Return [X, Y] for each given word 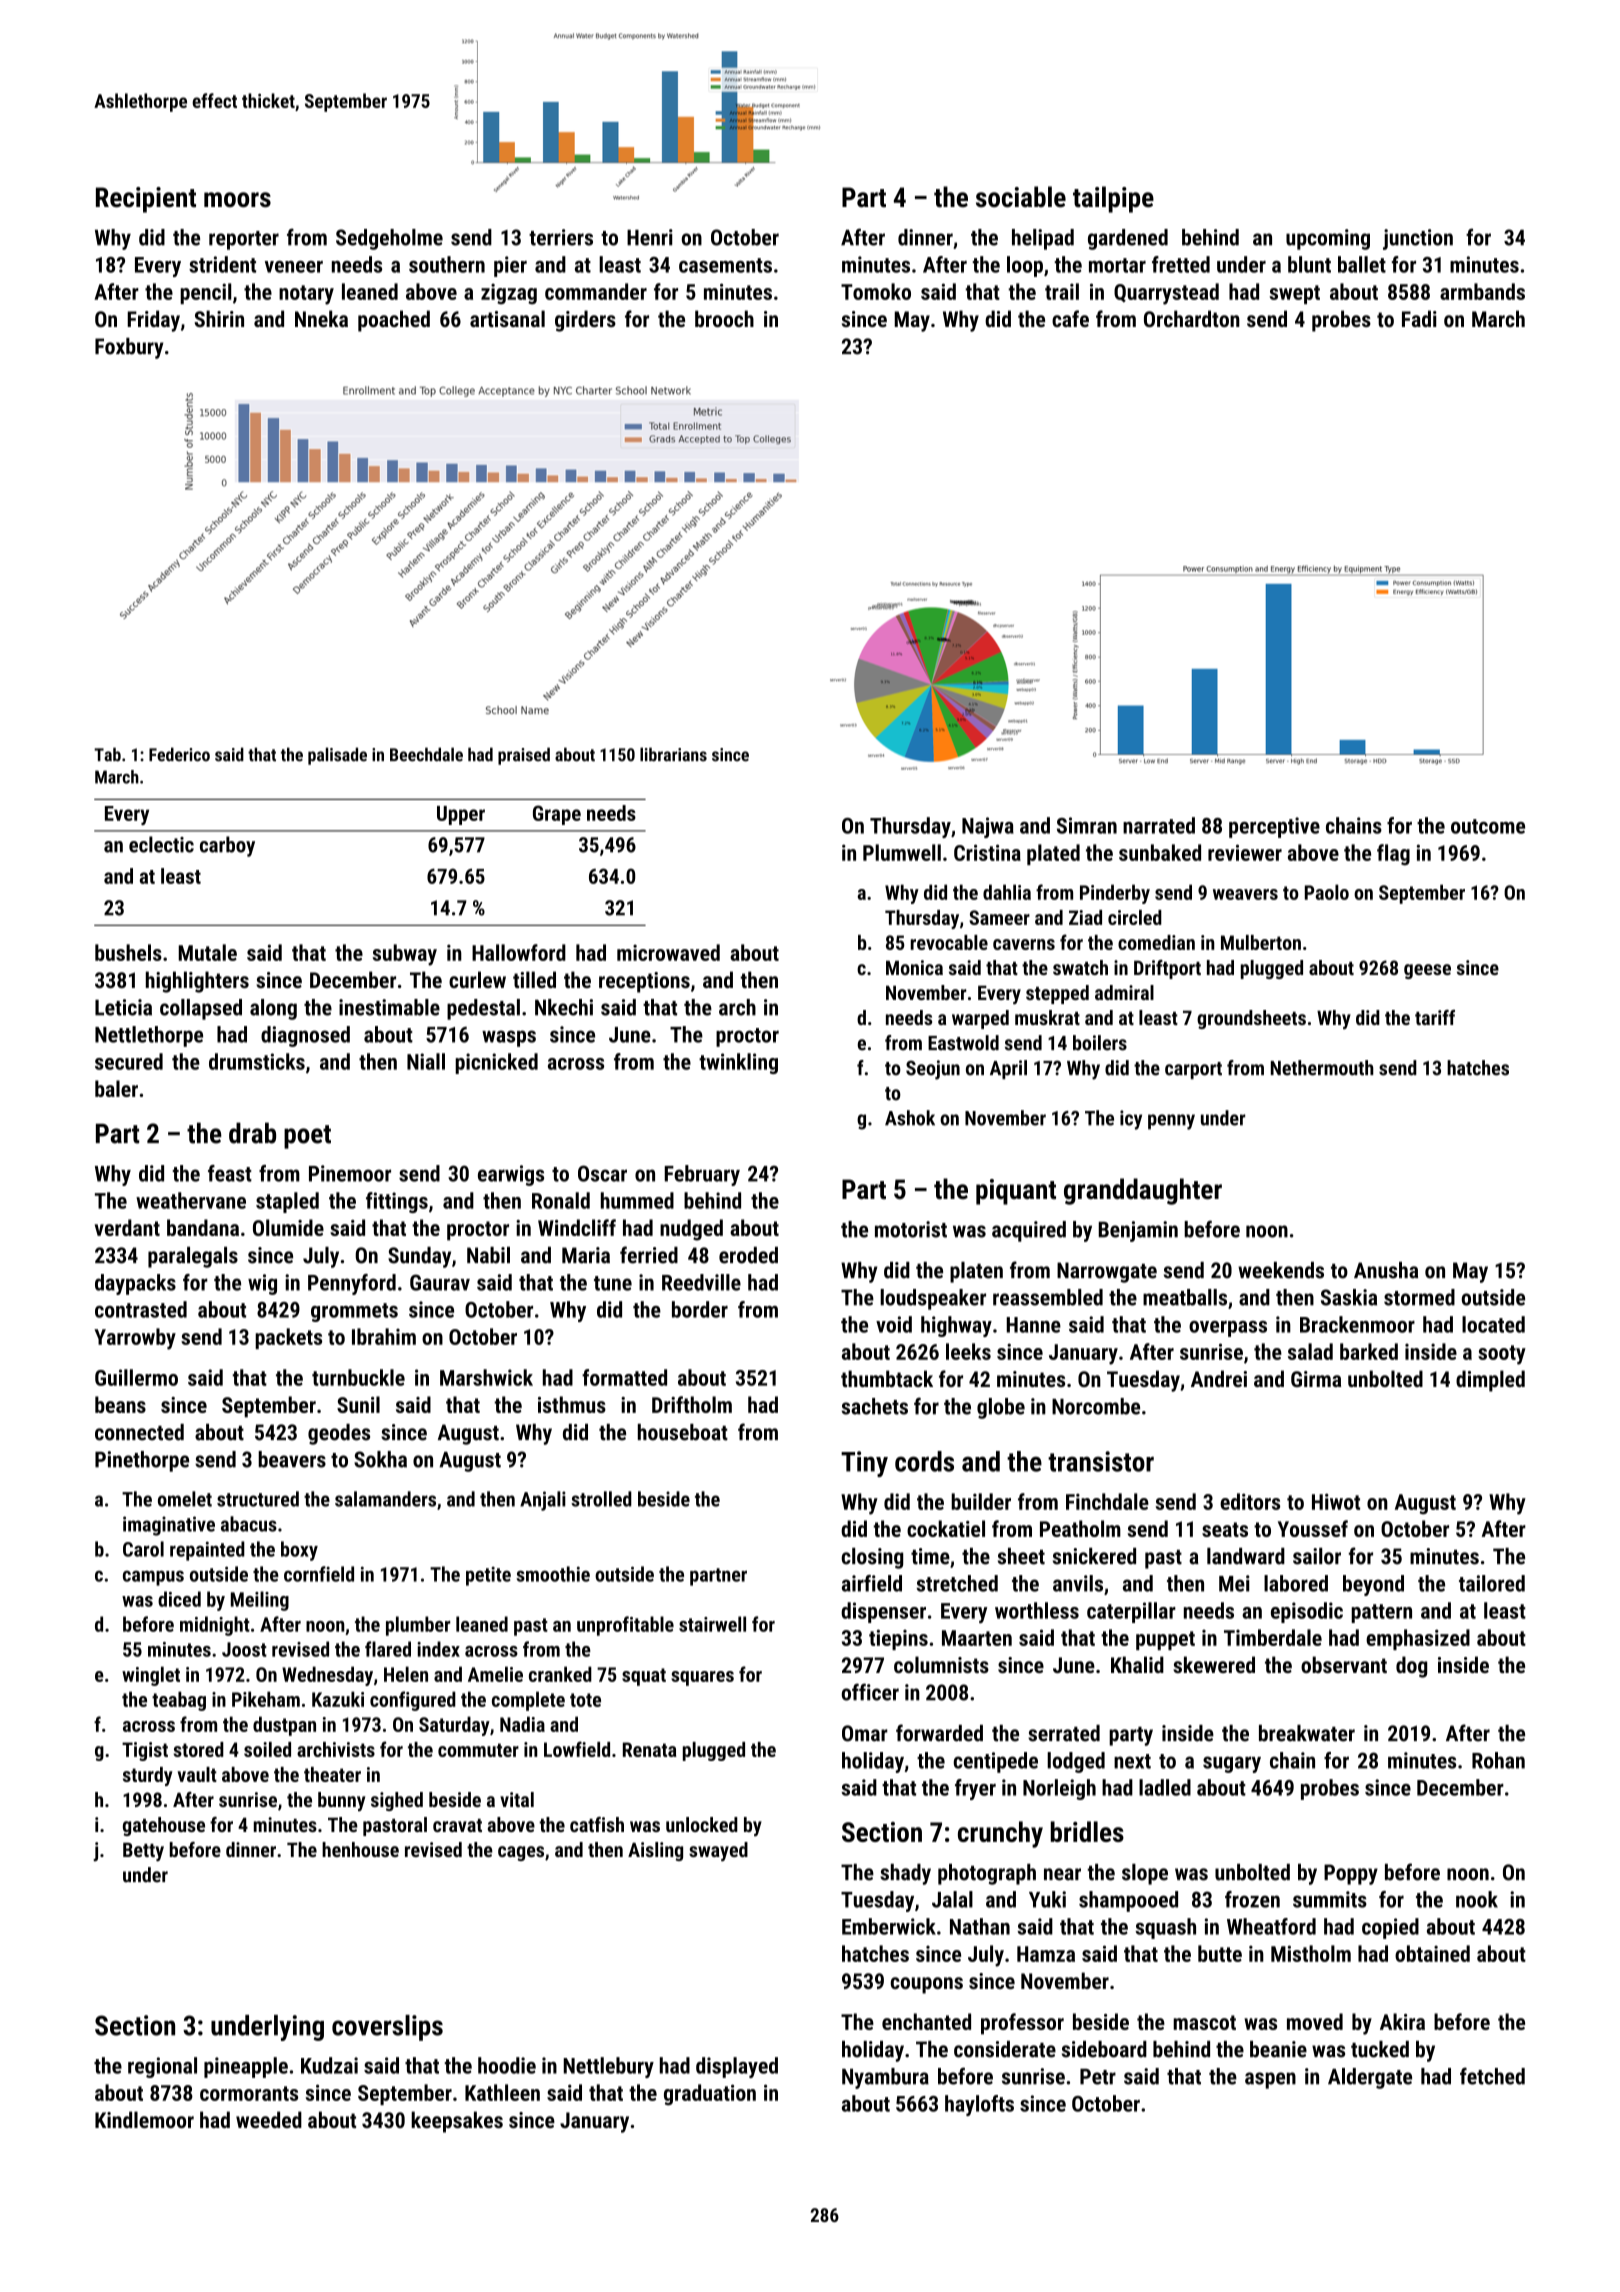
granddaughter [1143, 1191]
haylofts [979, 2105]
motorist [911, 1229]
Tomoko [876, 291]
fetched [1492, 2076]
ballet [1362, 264]
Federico [179, 754]
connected [139, 1432]
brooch [724, 318]
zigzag [509, 294]
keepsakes [457, 2122]
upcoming [1328, 239]
